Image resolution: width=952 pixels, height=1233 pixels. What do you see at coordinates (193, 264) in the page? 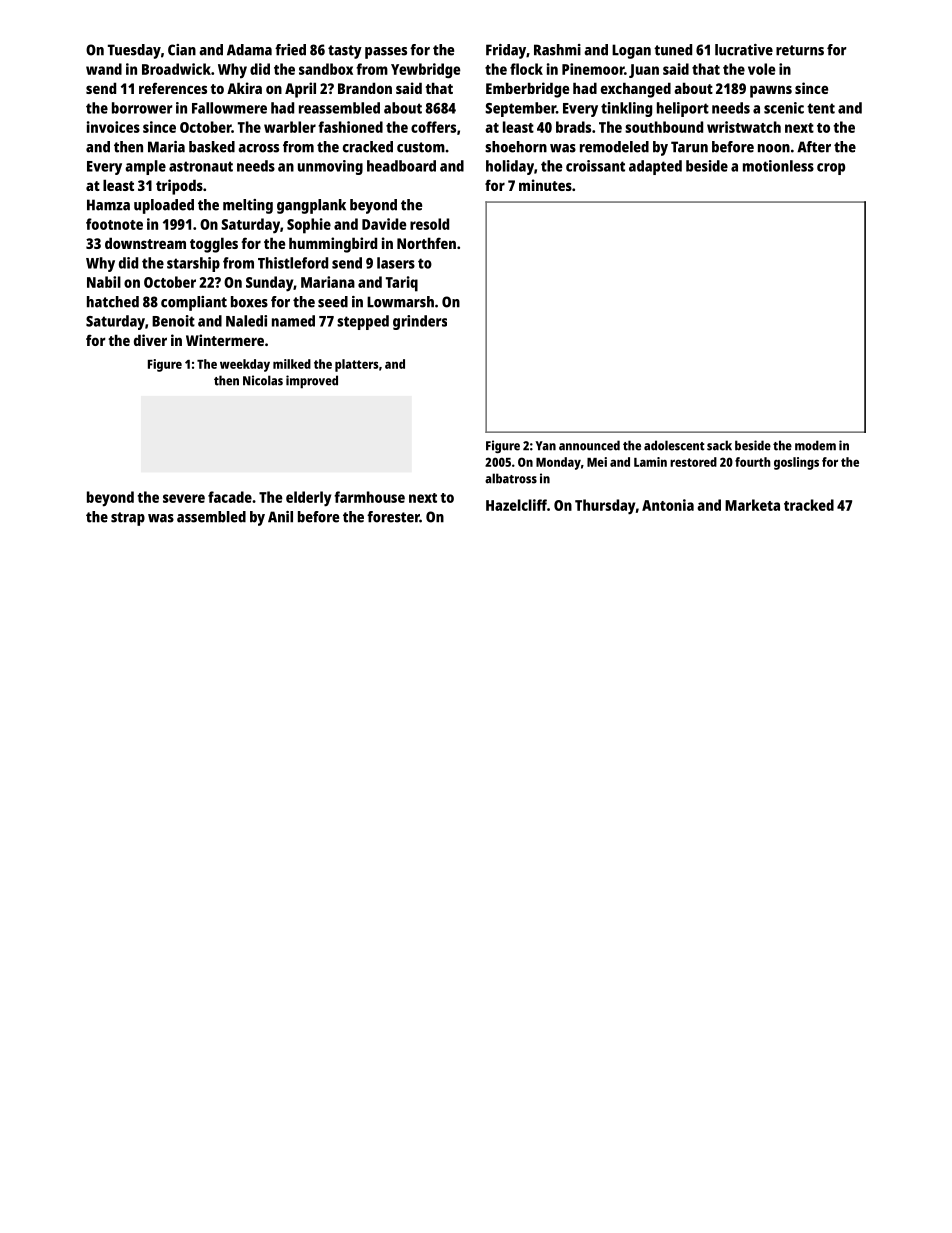
I see `starship` at bounding box center [193, 264].
